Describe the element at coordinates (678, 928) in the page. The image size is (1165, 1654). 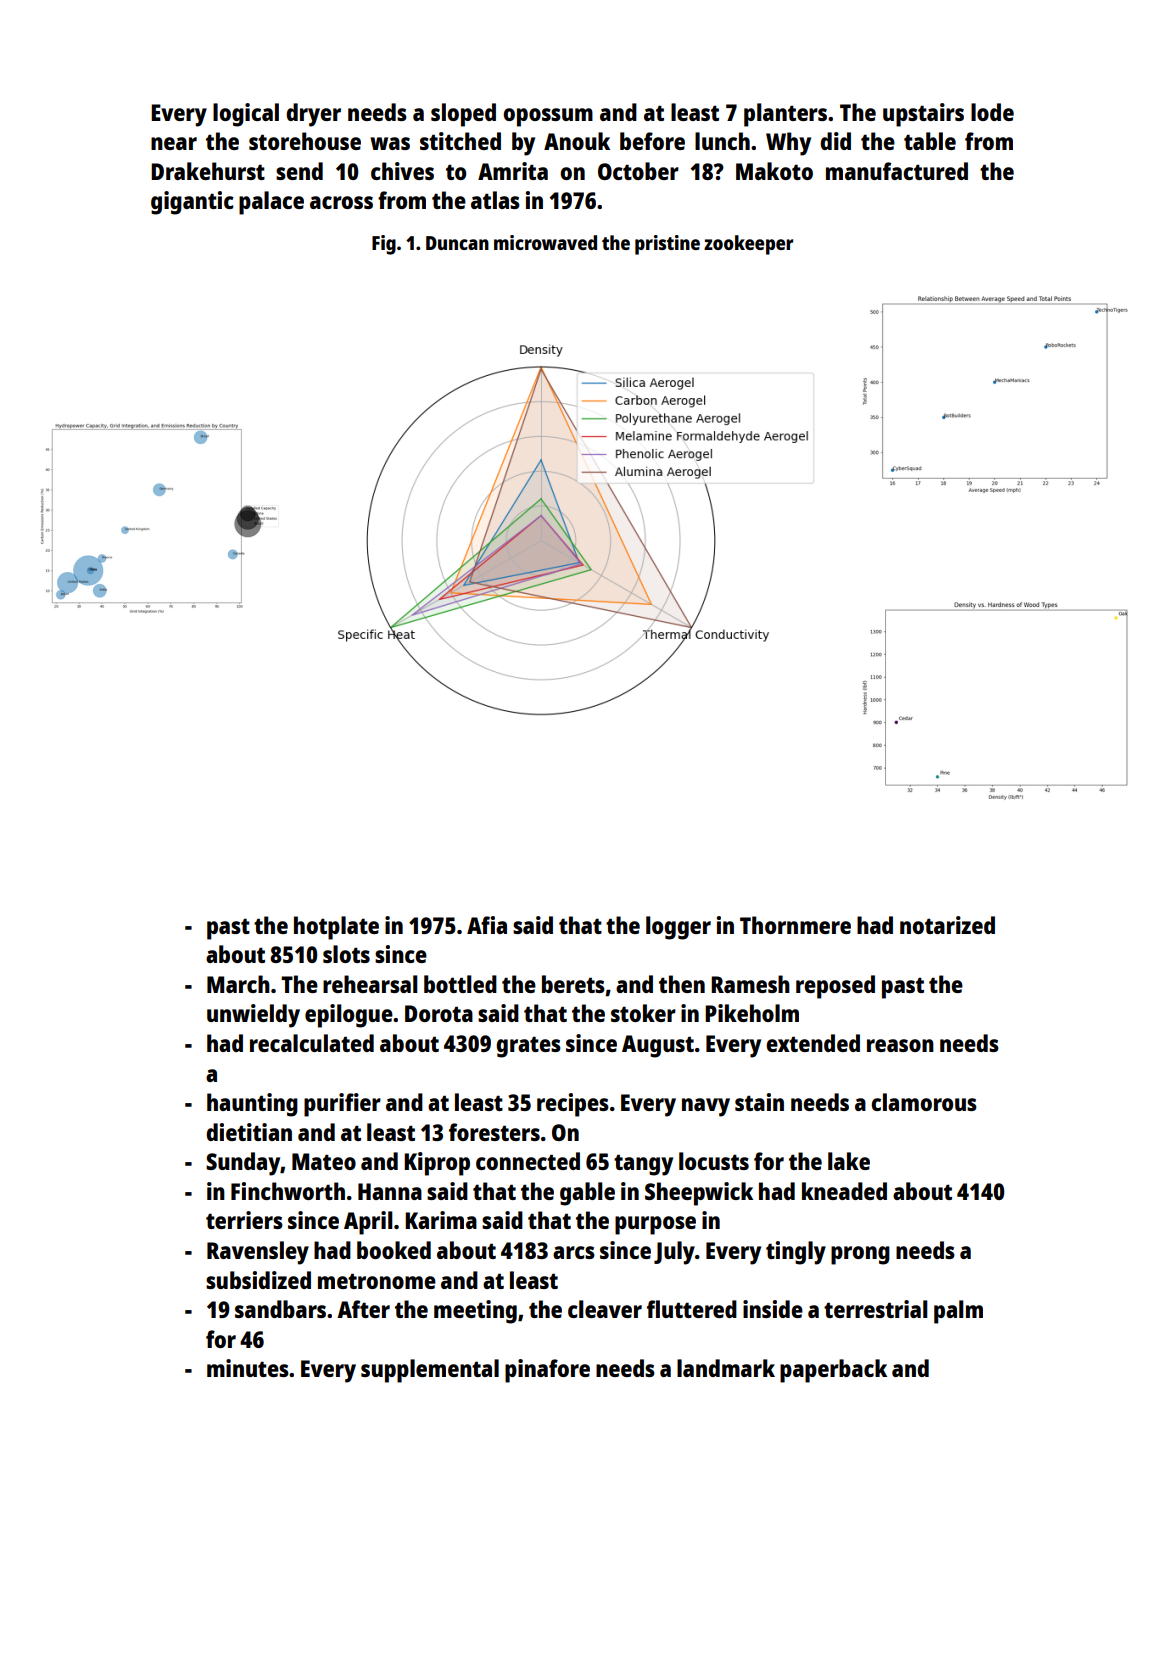
I see `logger` at that location.
